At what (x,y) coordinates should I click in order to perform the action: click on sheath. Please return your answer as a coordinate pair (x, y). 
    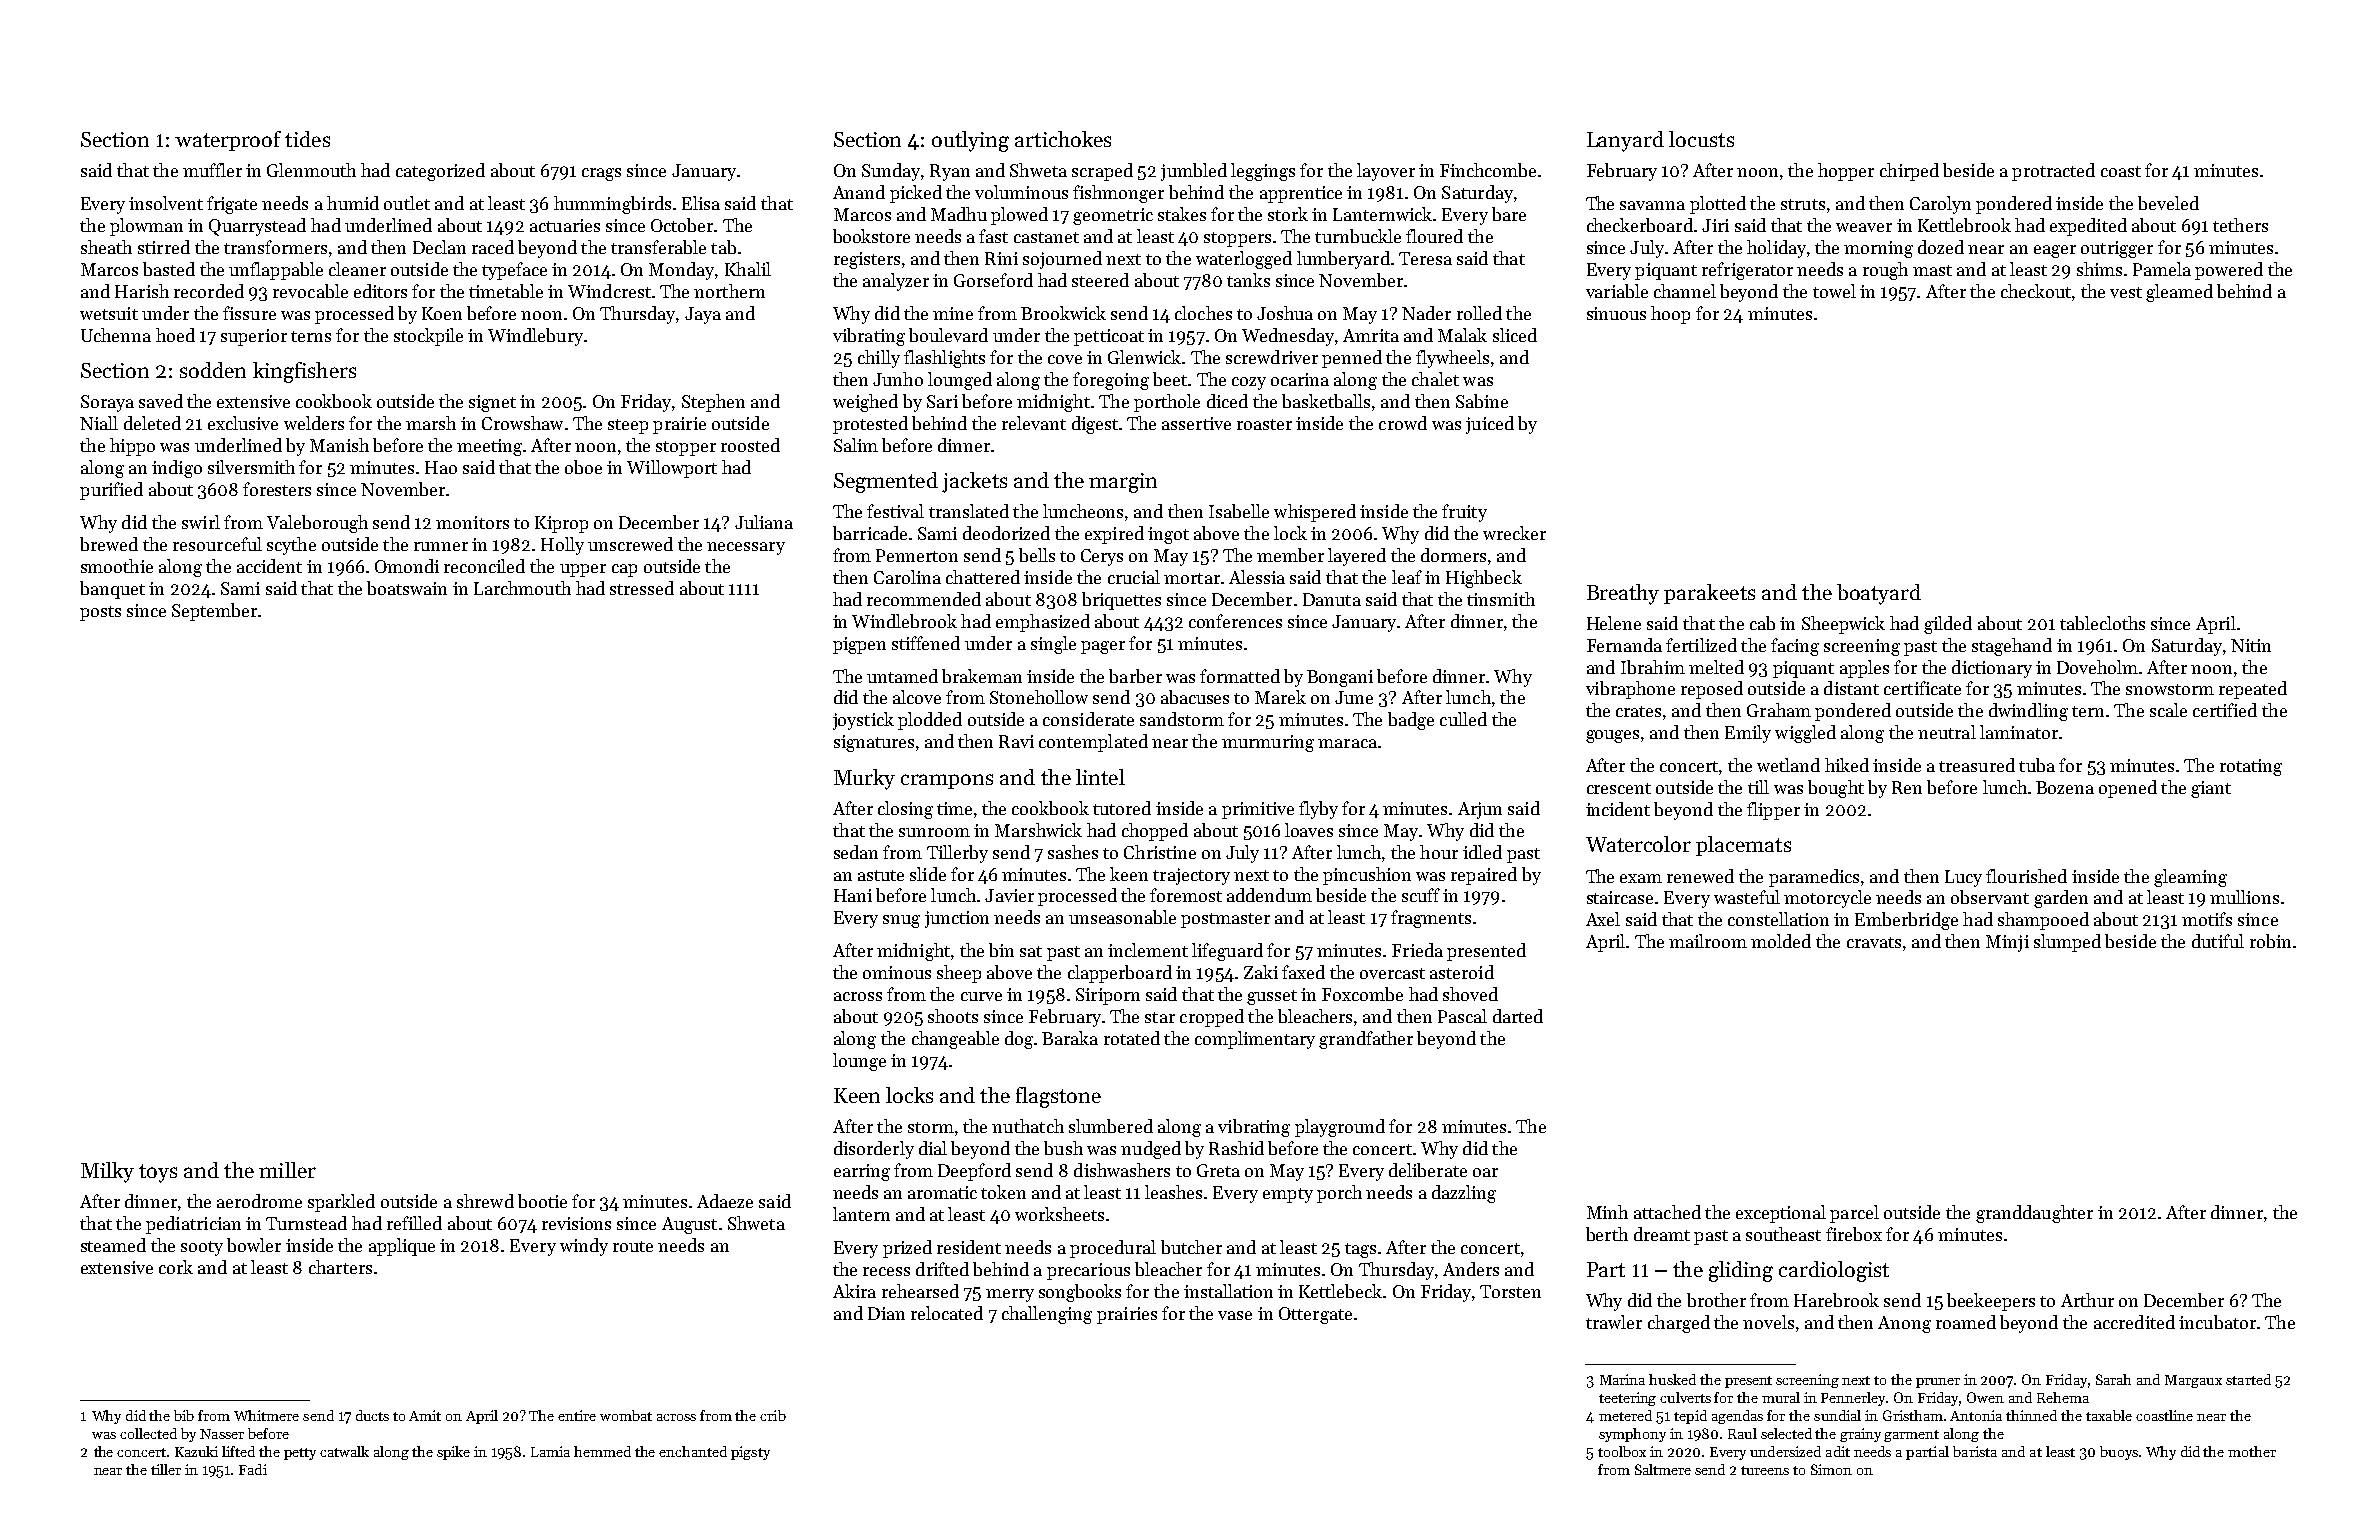
    Looking at the image, I should click on (106, 247).
